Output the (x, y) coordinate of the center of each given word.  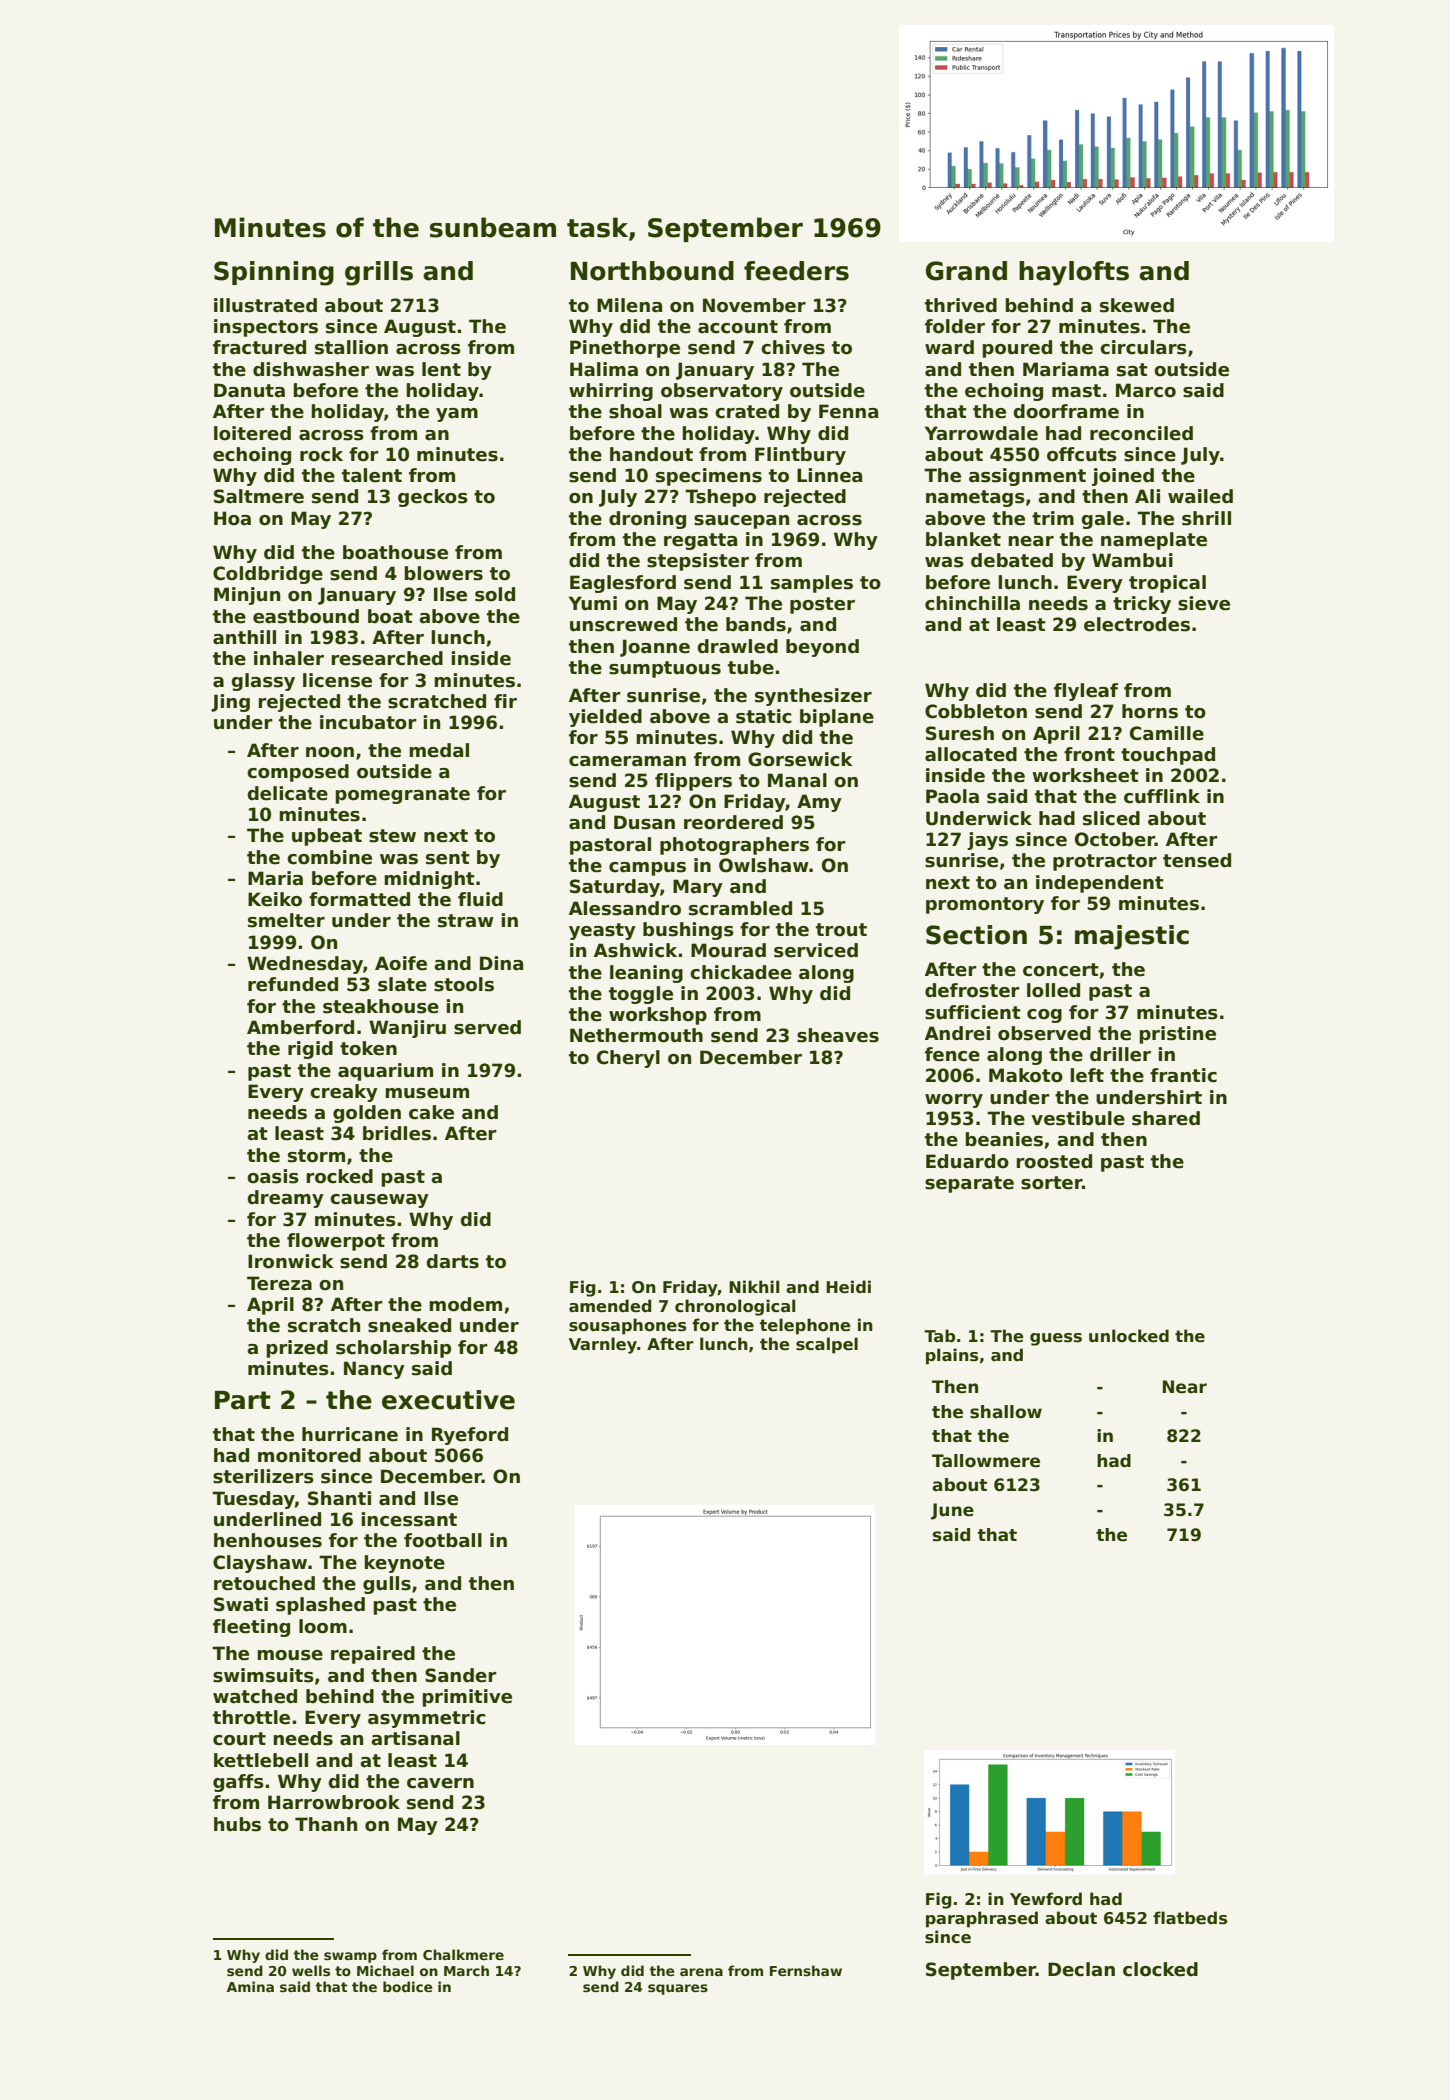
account (738, 327)
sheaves (838, 1035)
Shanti (339, 1498)
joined (1123, 477)
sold (495, 594)
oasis (273, 1176)
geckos (433, 498)
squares (678, 1989)
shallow (1006, 1412)
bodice (407, 1986)
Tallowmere (986, 1461)
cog (1044, 1016)
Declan (1081, 1969)
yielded (605, 718)
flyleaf (1086, 692)
